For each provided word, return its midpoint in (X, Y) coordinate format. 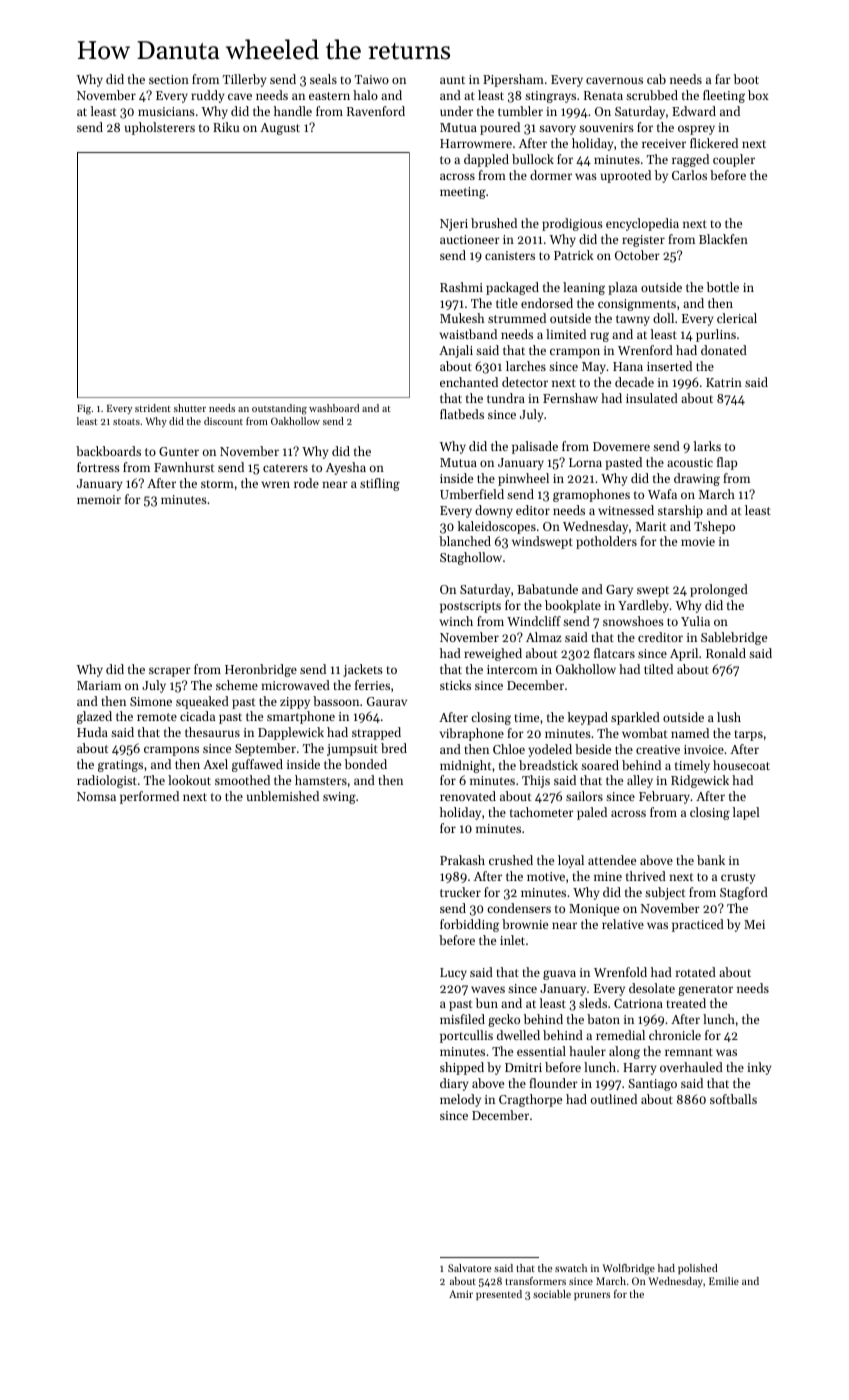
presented (499, 1295)
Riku (226, 127)
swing (339, 798)
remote (157, 717)
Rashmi (461, 287)
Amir (461, 1294)
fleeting (724, 96)
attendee (612, 860)
